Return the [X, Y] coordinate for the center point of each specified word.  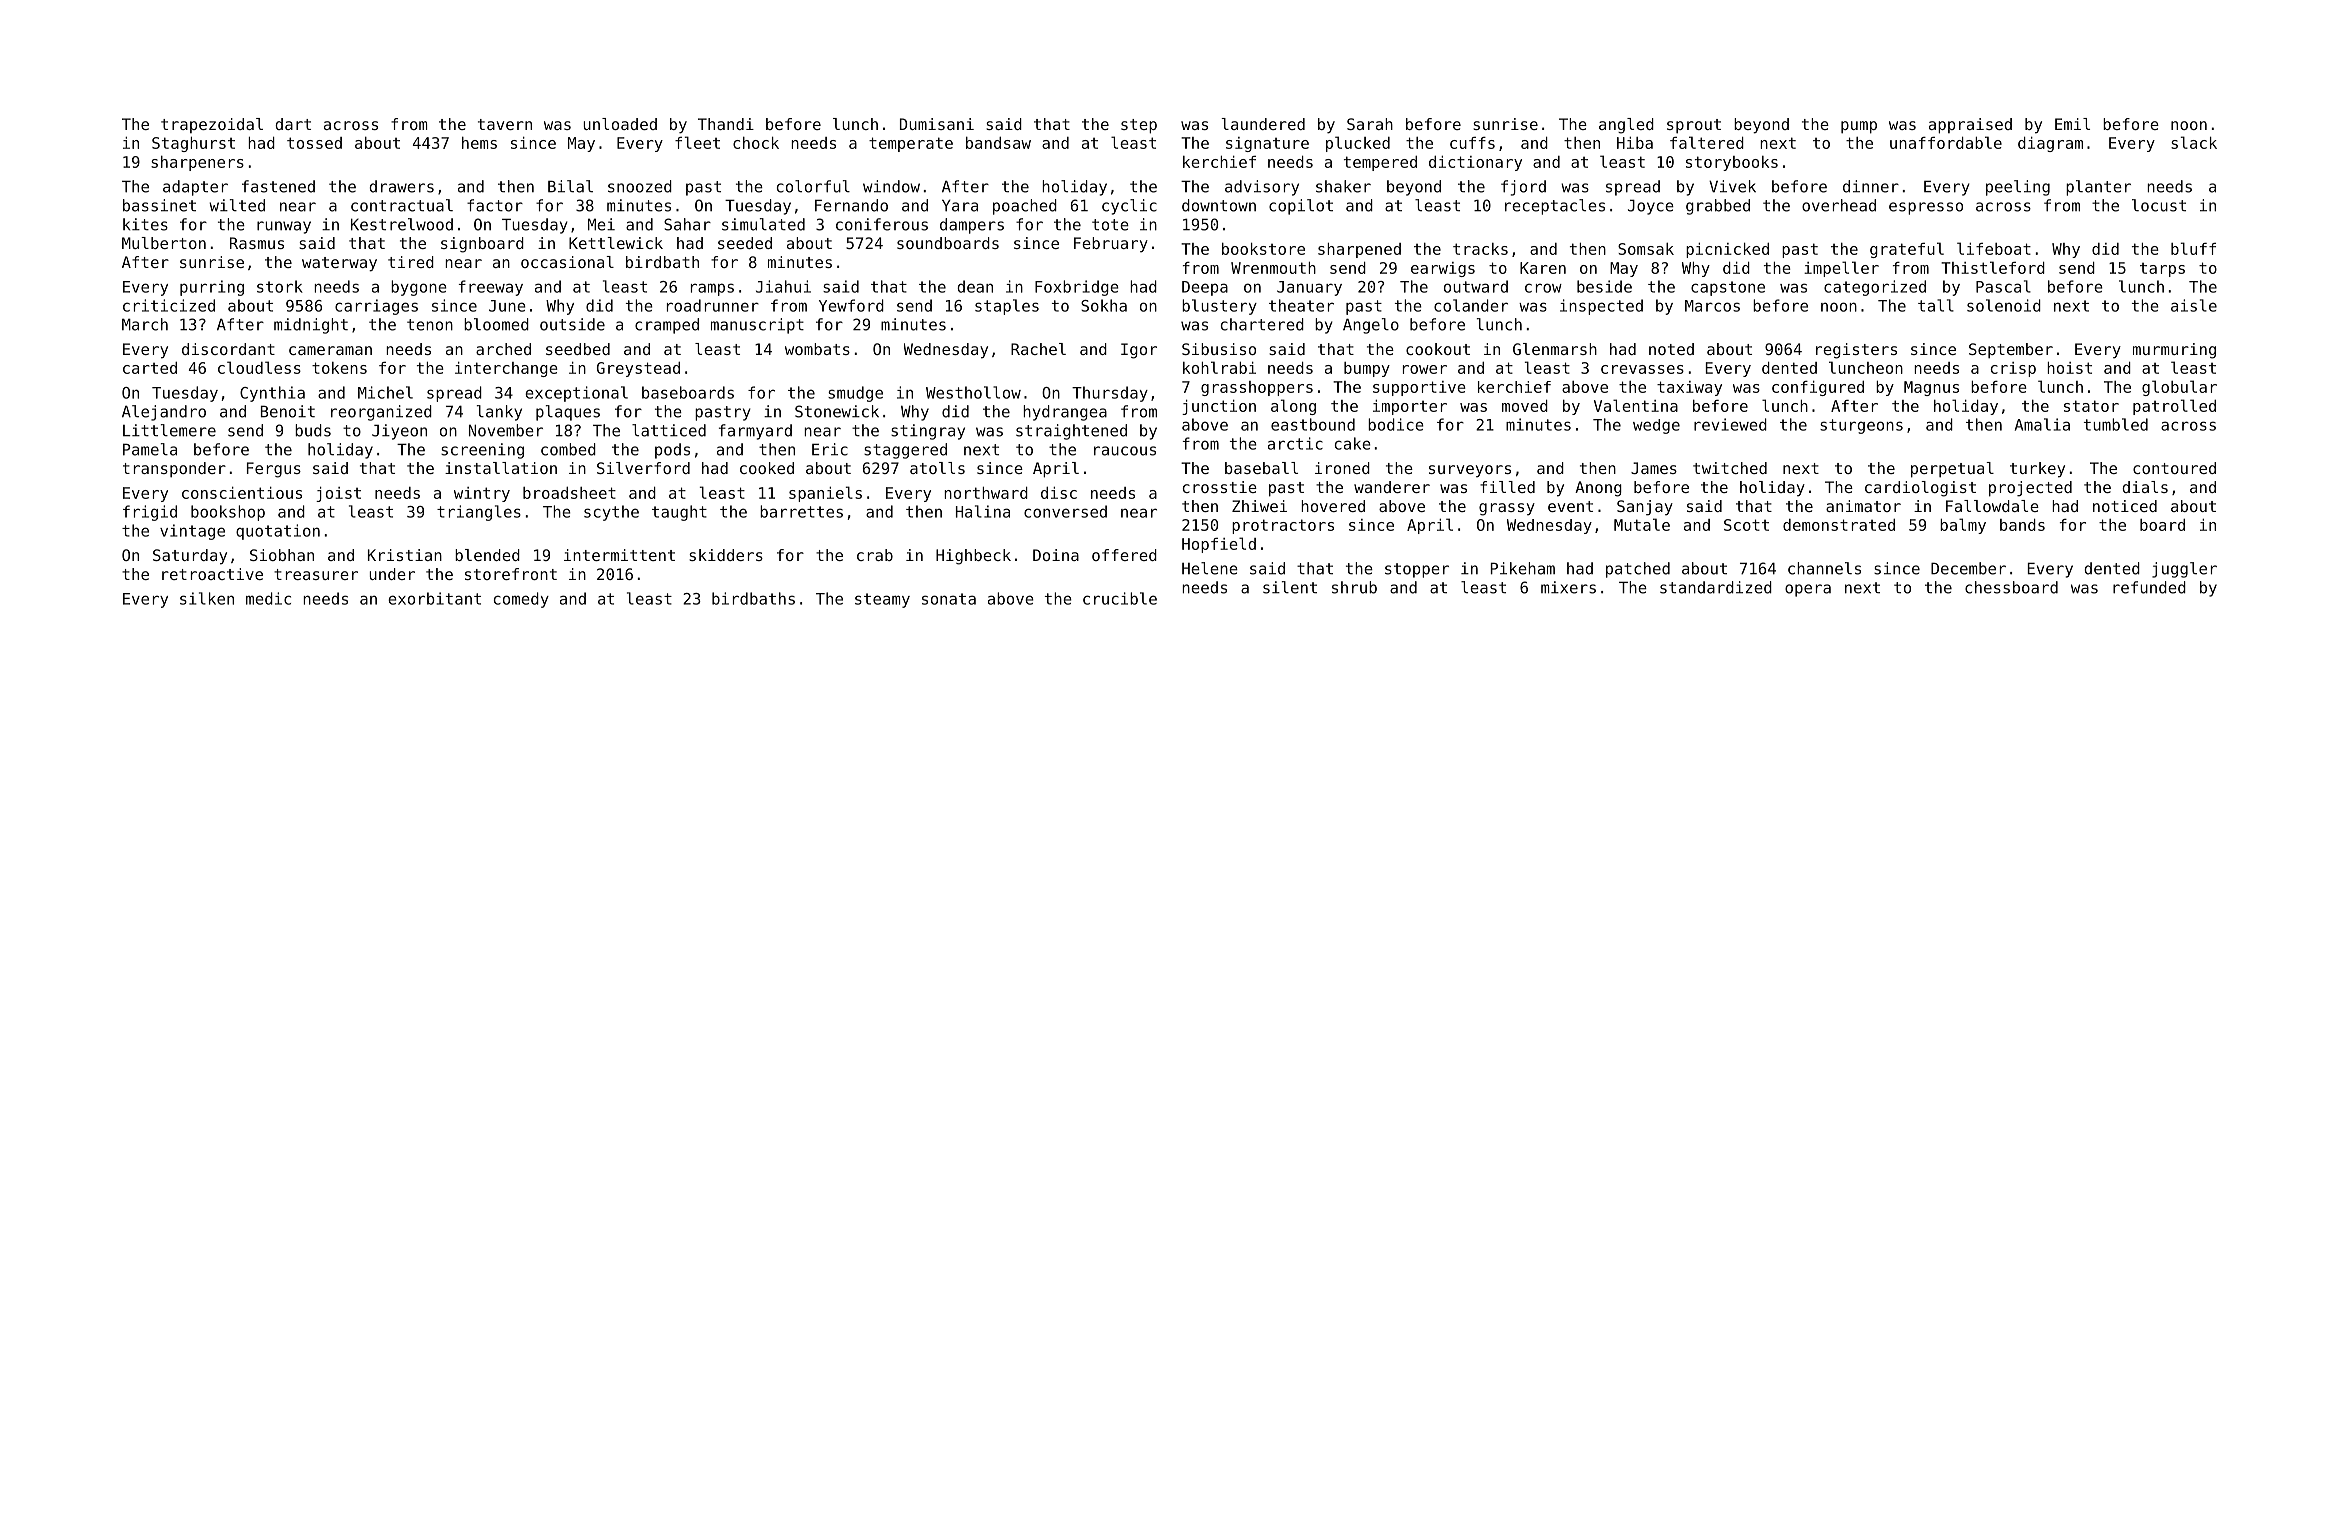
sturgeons [1861, 426]
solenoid [2004, 305]
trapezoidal [212, 125]
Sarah [1370, 124]
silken [207, 598]
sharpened [1359, 250]
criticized [169, 305]
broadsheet [569, 493]
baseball [1261, 468]
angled [1626, 126]
